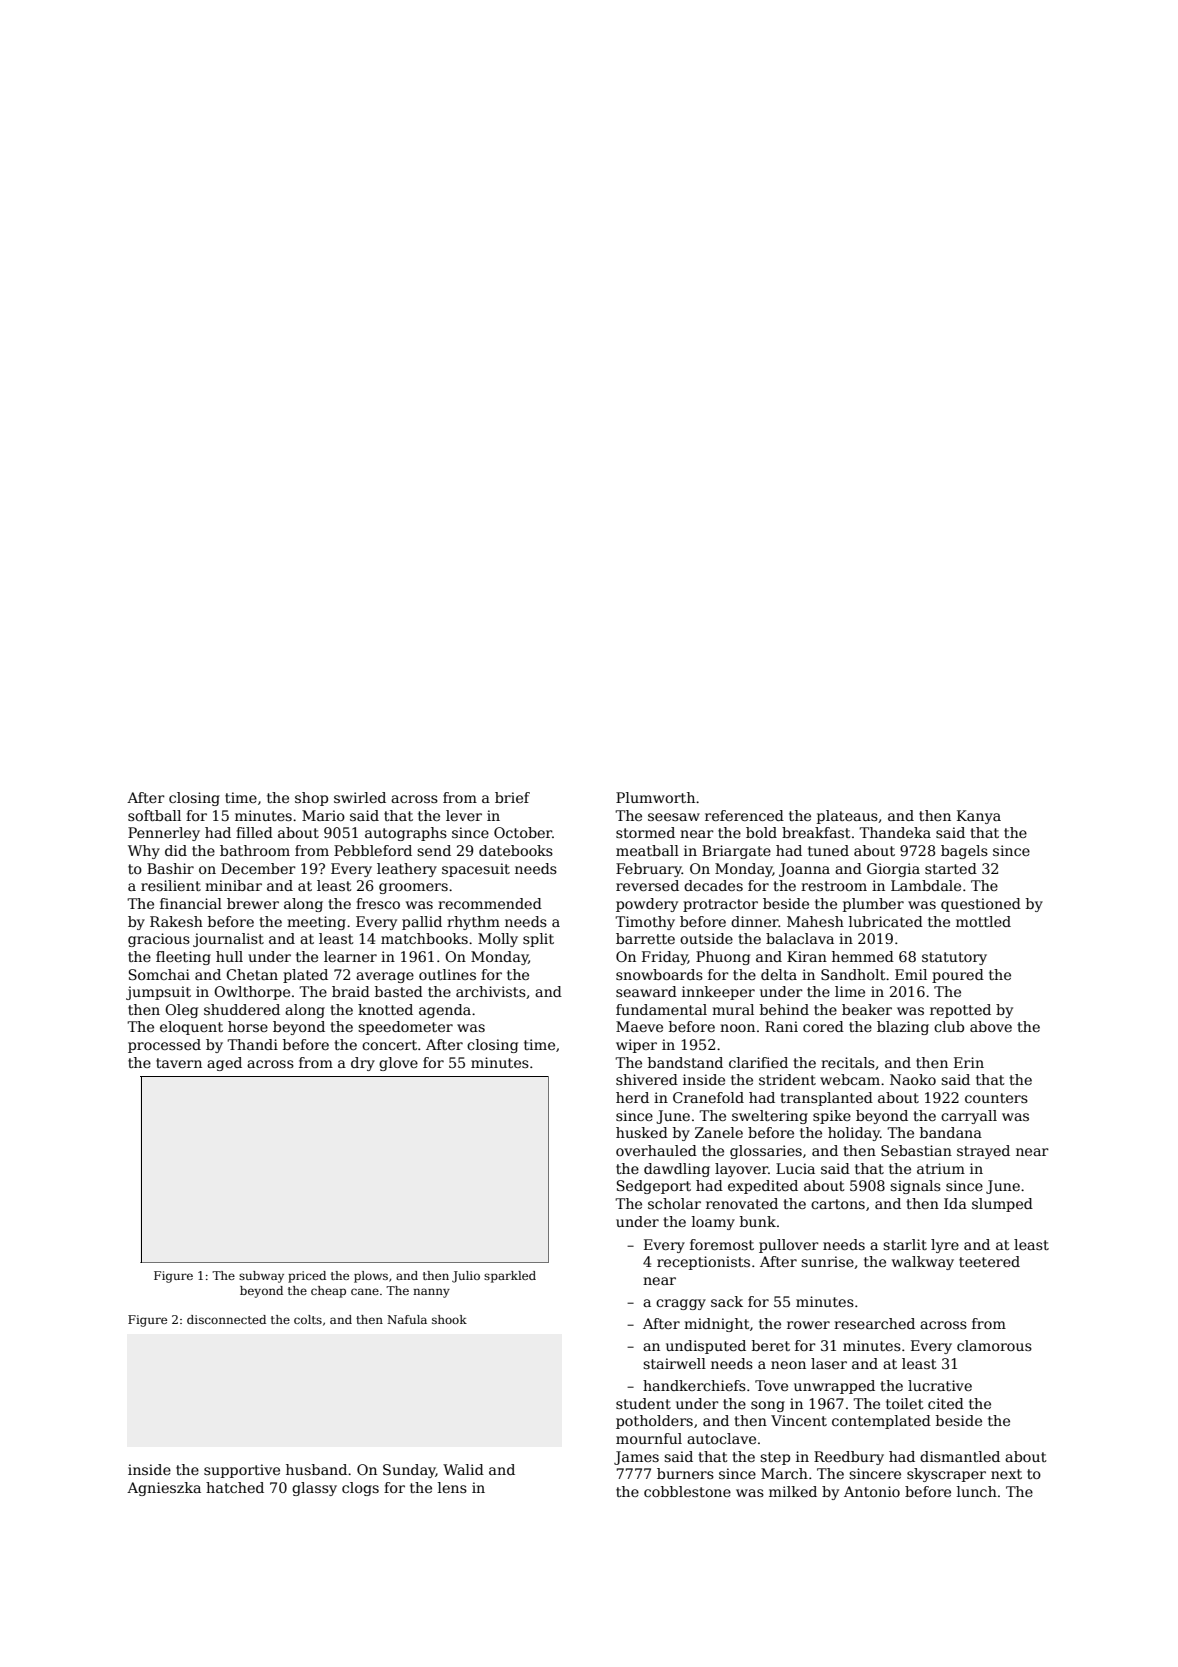  Describe the element at coordinates (311, 799) in the screenshot. I see `shop` at that location.
